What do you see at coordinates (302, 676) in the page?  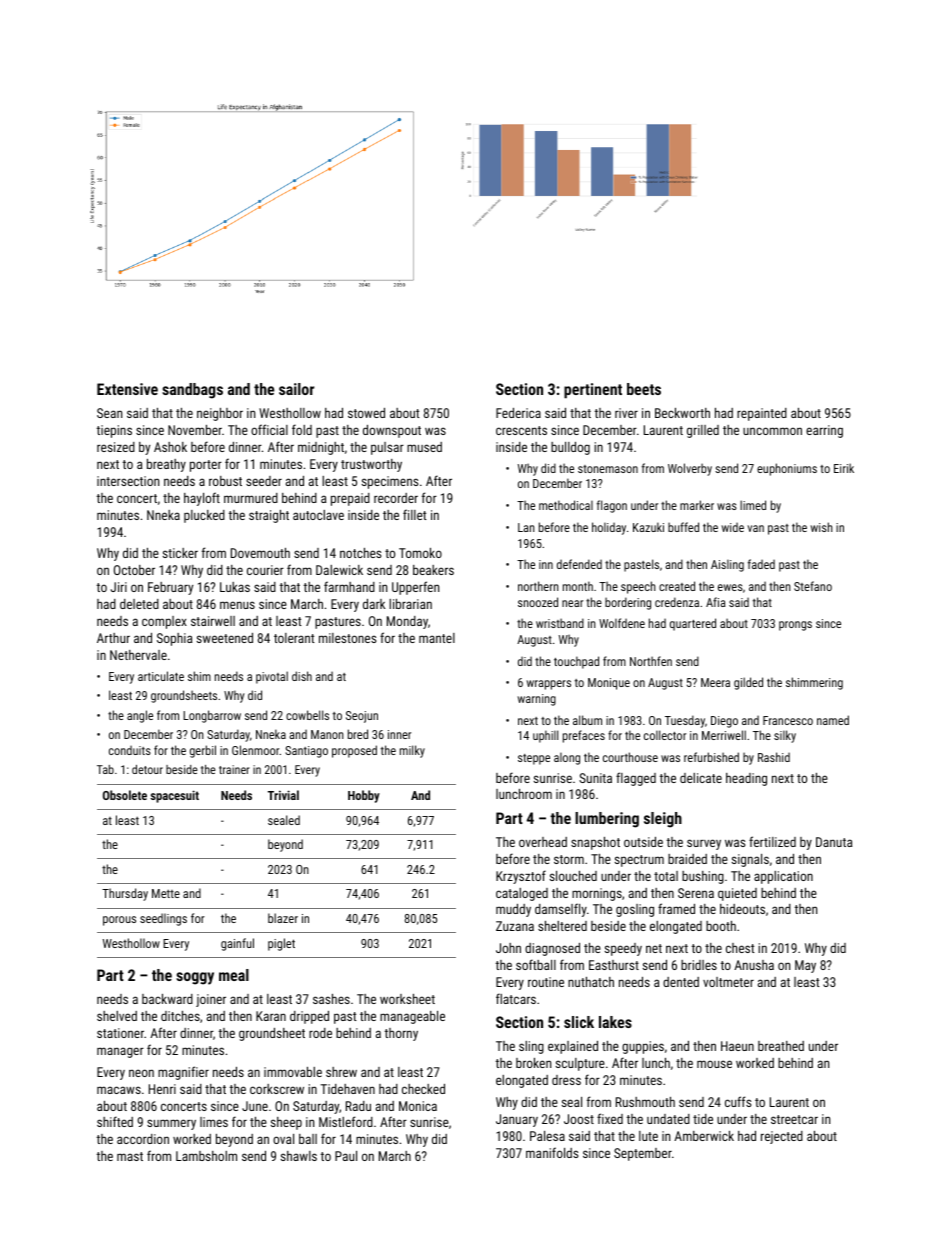 I see `dish` at bounding box center [302, 676].
